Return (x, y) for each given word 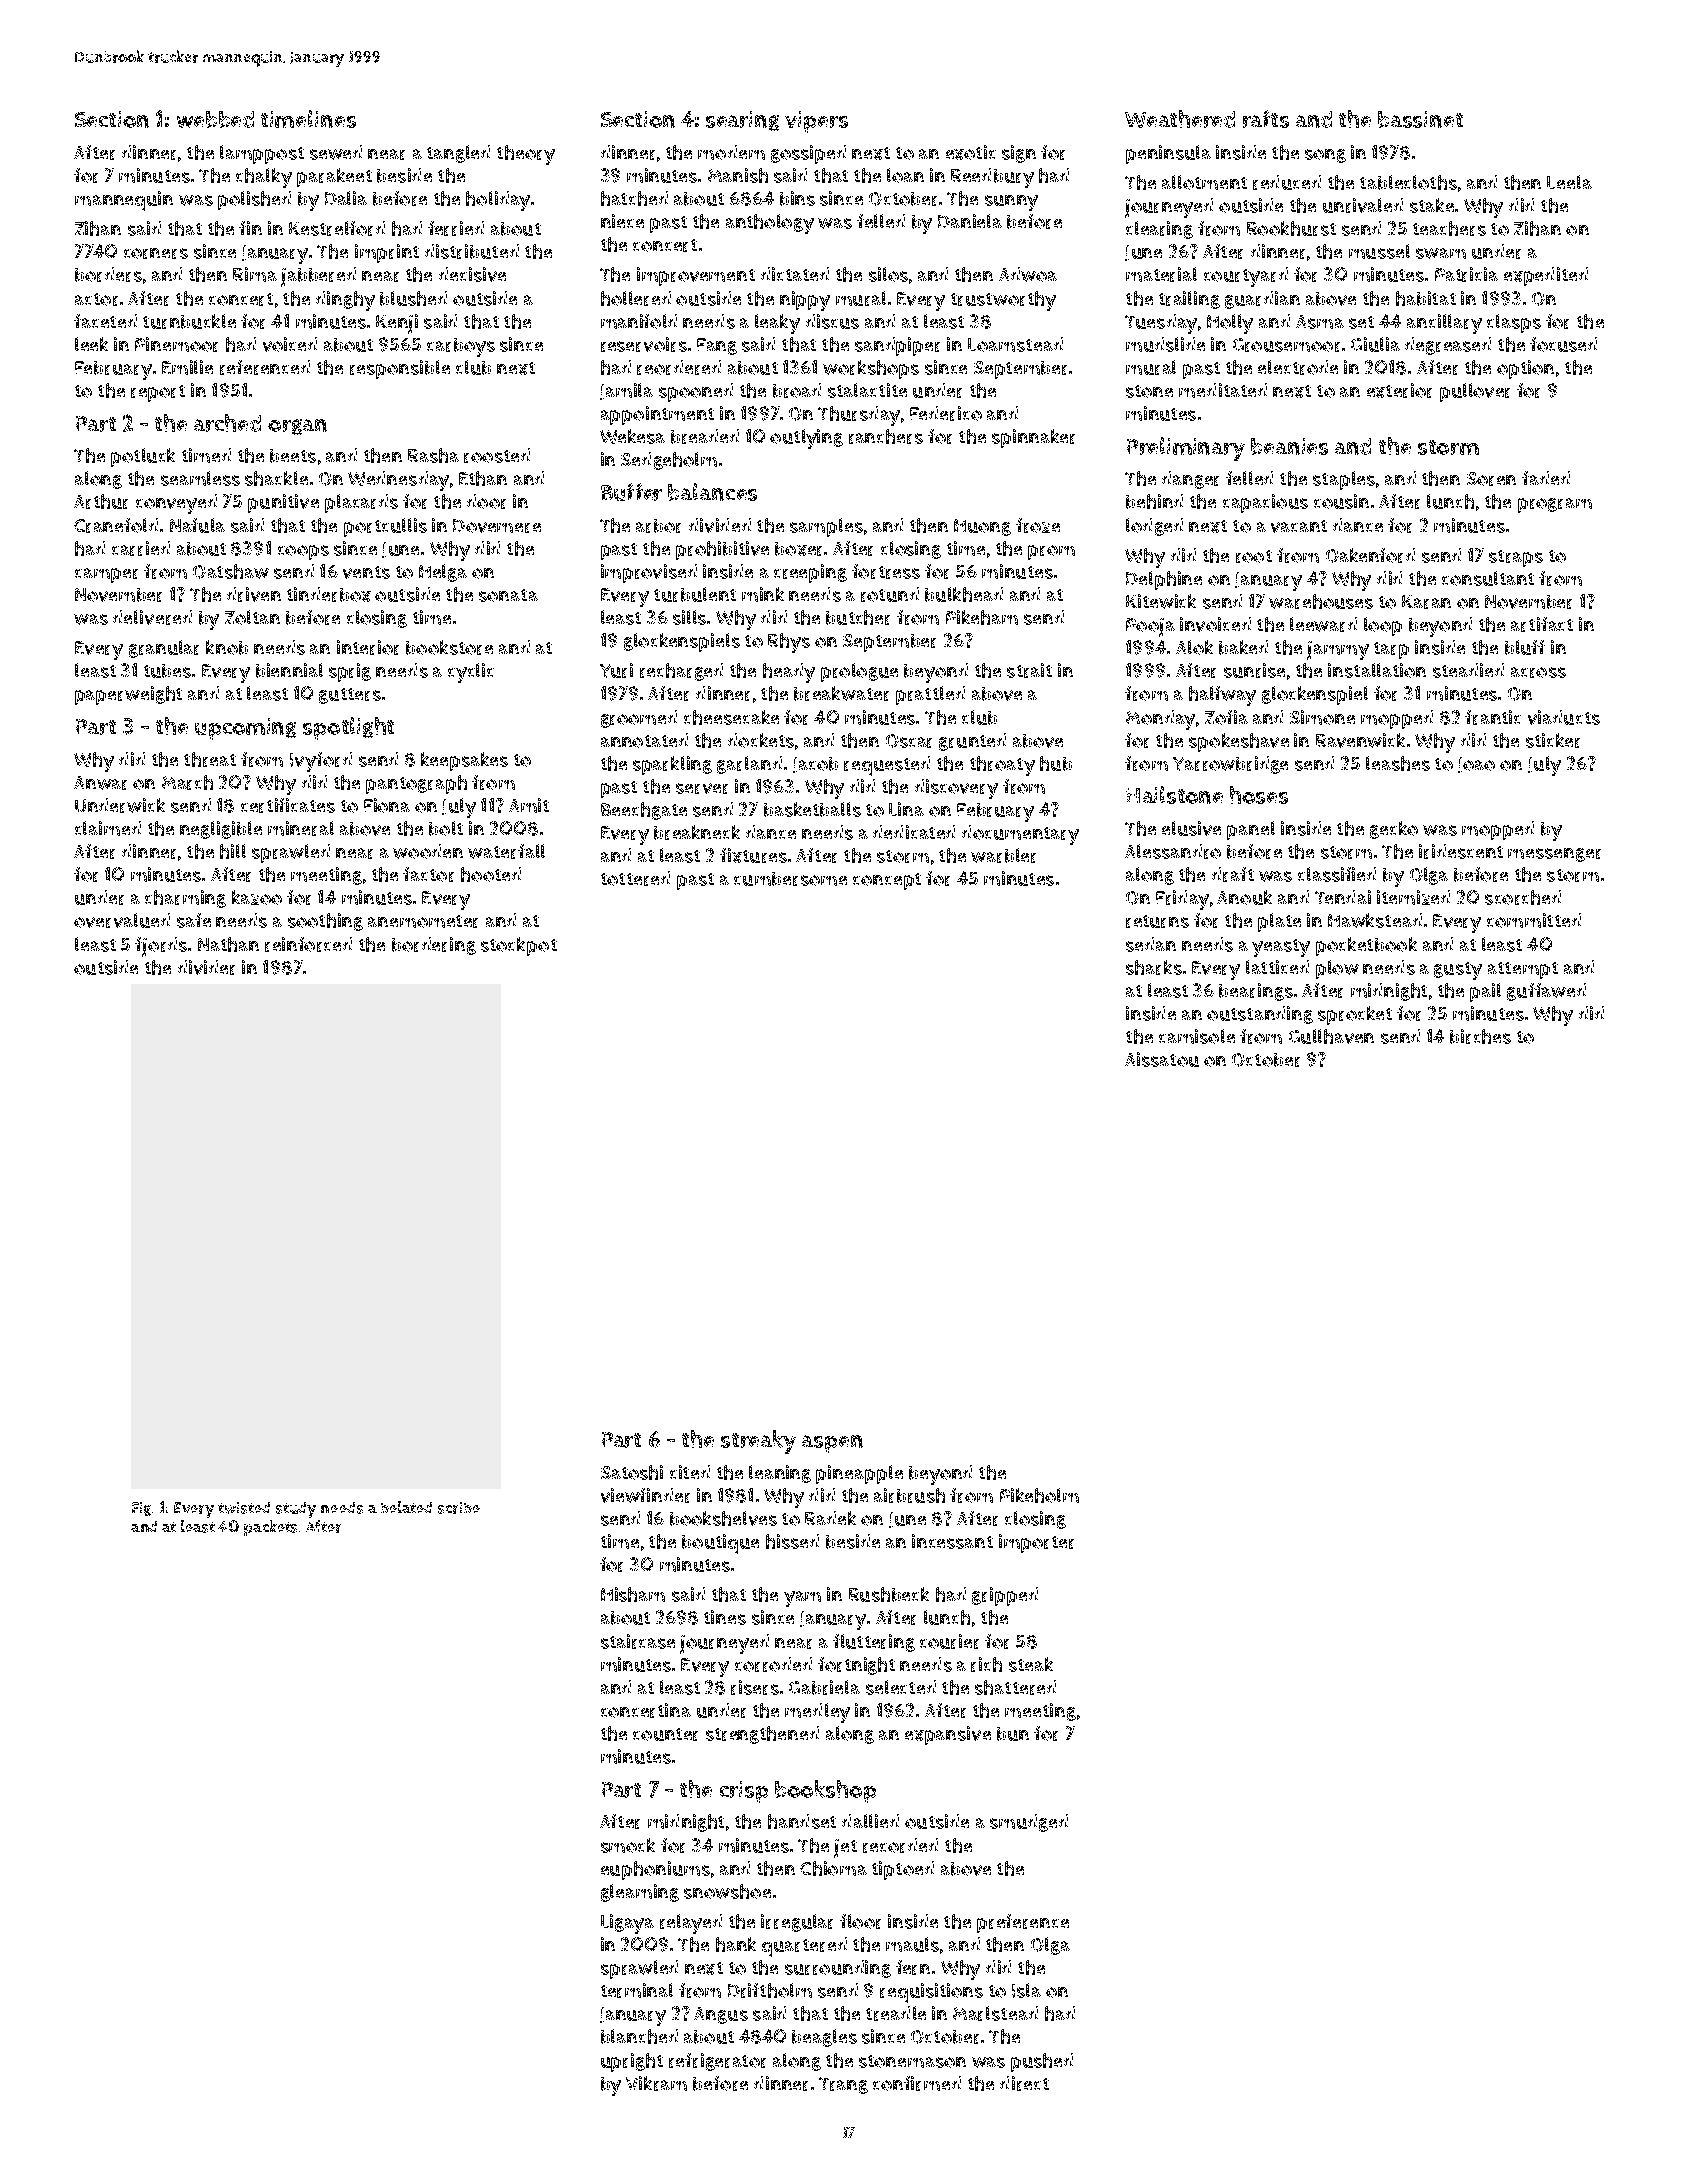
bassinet (1420, 119)
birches (1480, 1036)
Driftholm (770, 1990)
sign (1019, 154)
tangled (458, 154)
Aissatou (1162, 1059)
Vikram (656, 2083)
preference (1023, 1923)
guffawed (1546, 992)
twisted (244, 1508)
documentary (1020, 835)
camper (106, 575)
